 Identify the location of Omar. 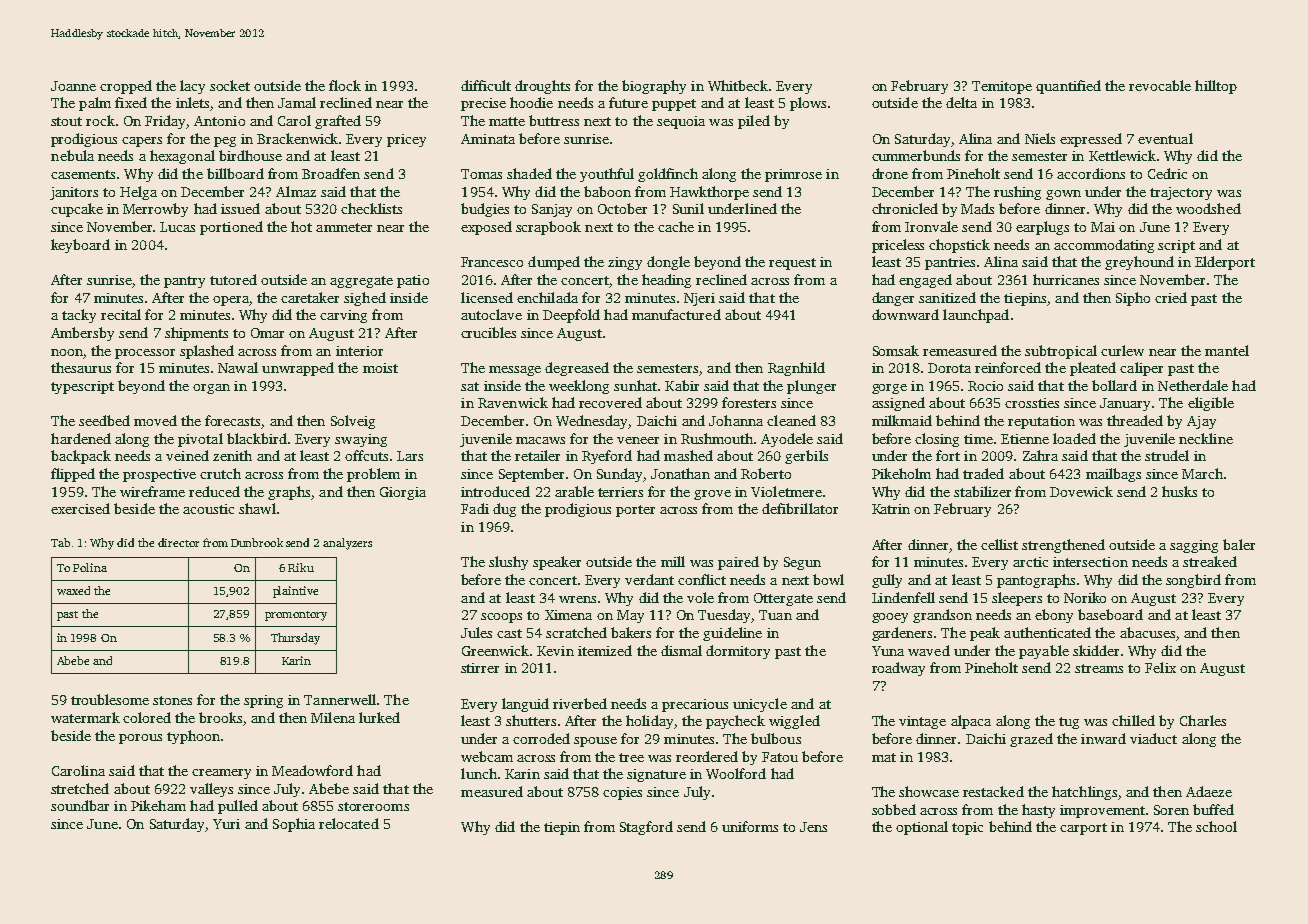
(267, 333).
